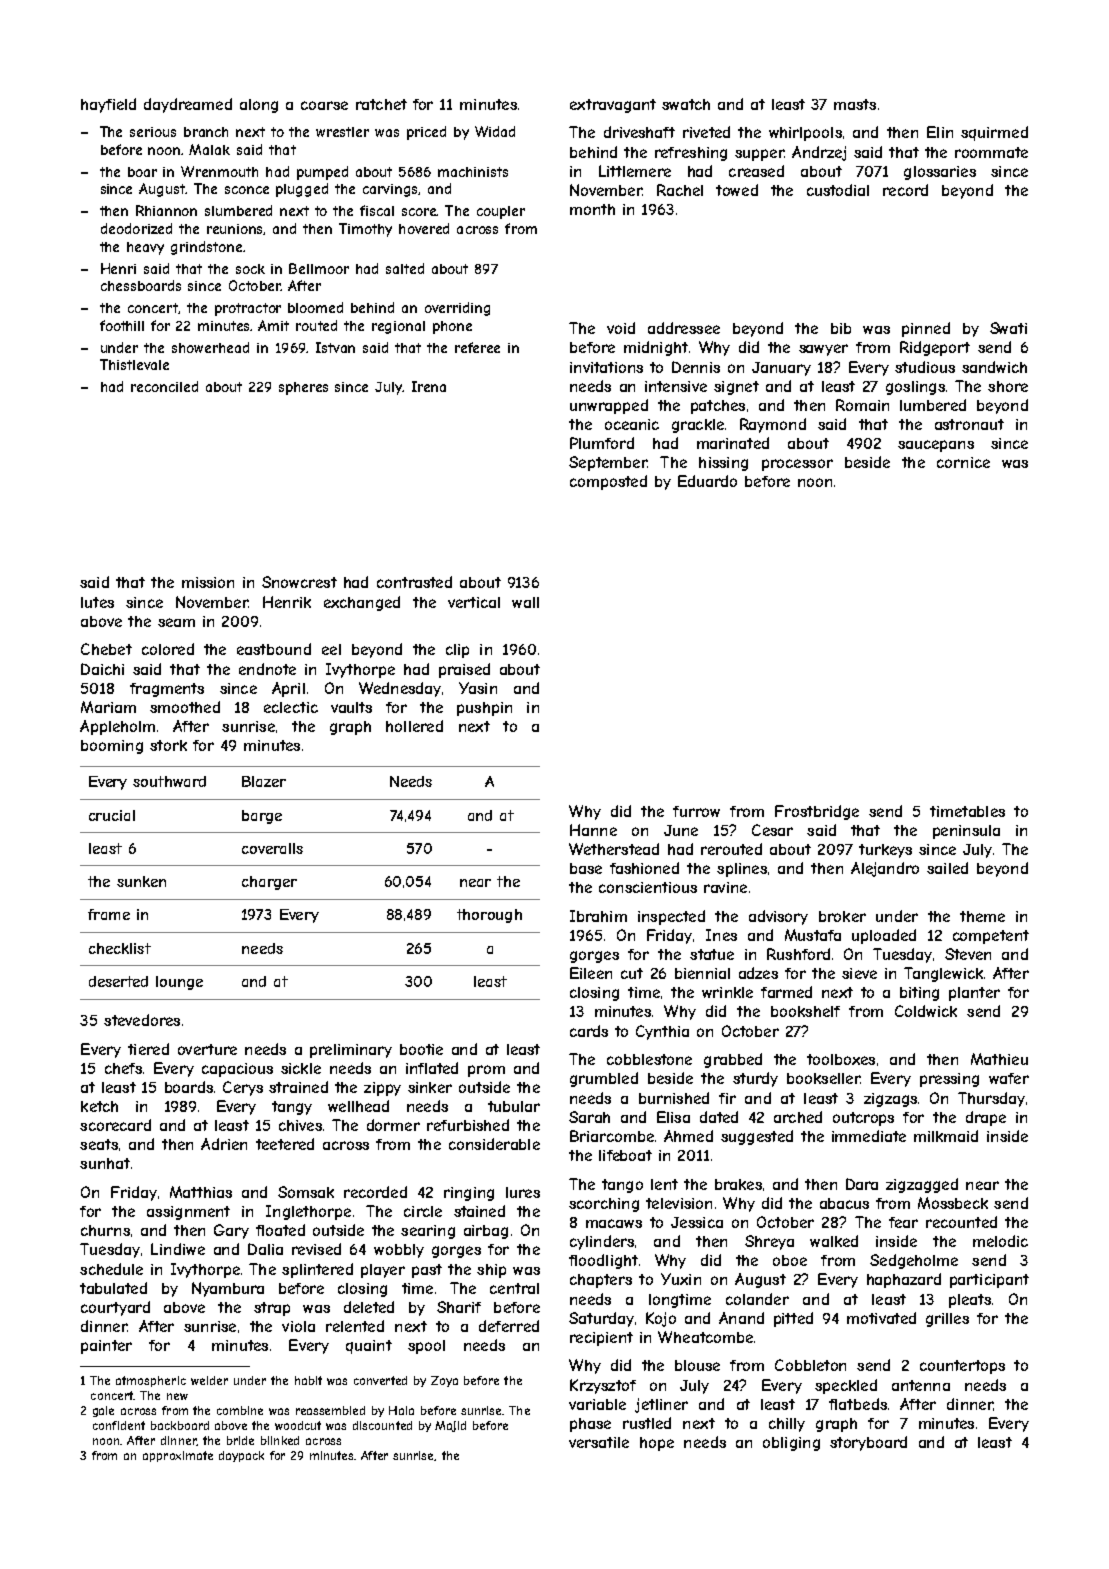 This document has height=1569, width=1109. Describe the element at coordinates (855, 104) in the document. I see `masts` at that location.
